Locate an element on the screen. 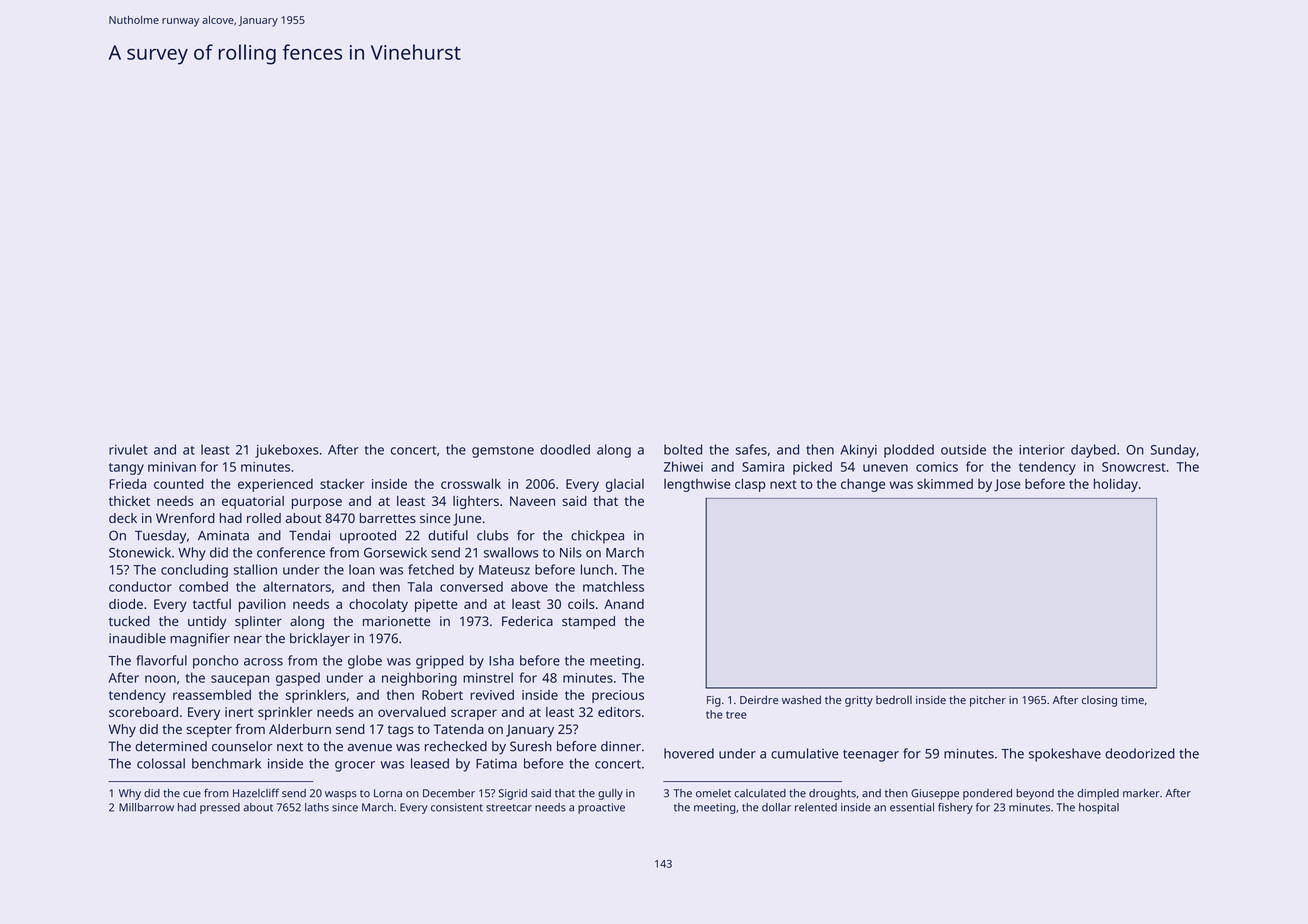 Image resolution: width=1308 pixels, height=924 pixels. colossal is located at coordinates (161, 763).
